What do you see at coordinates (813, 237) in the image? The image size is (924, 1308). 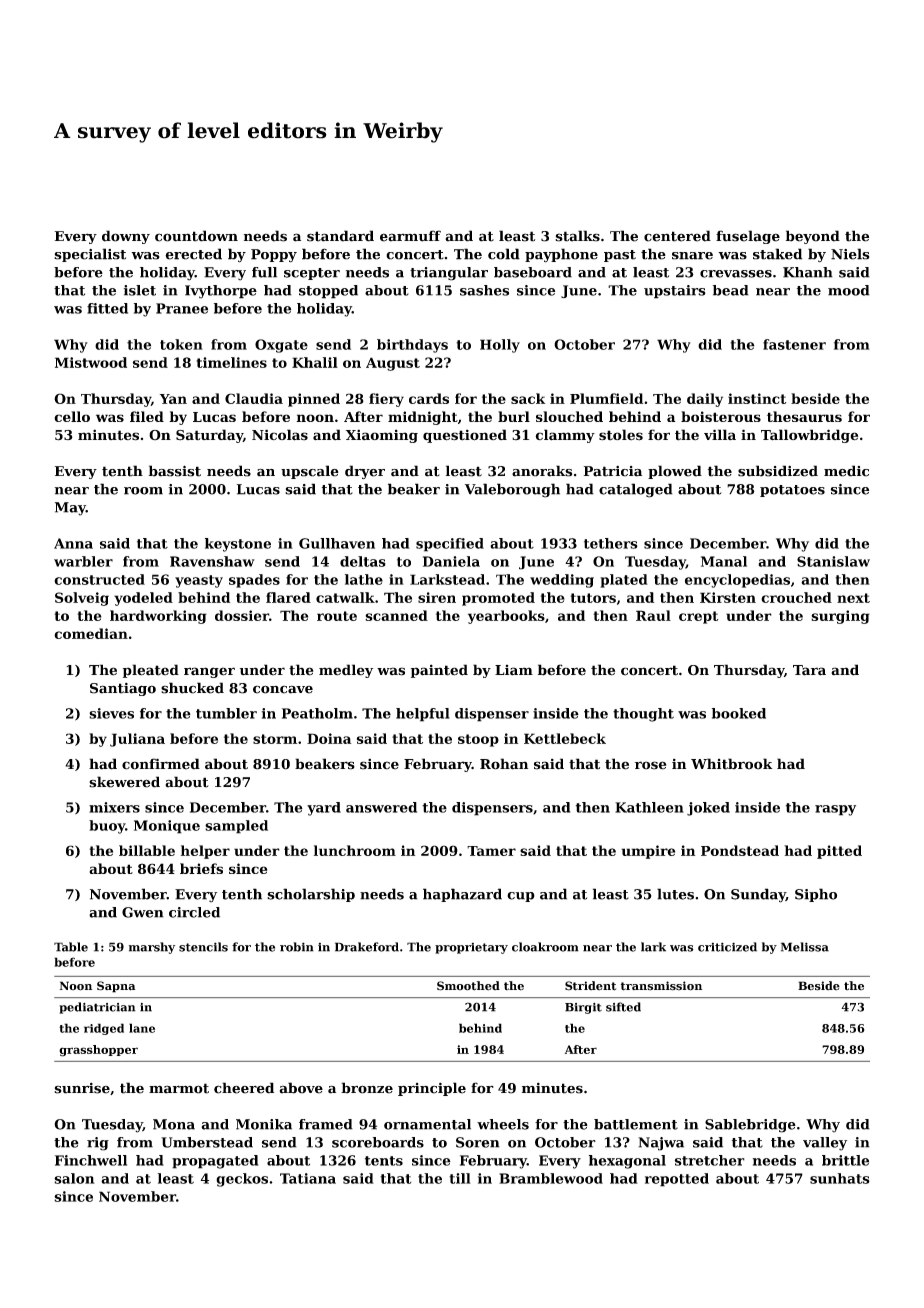 I see `beyond` at bounding box center [813, 237].
